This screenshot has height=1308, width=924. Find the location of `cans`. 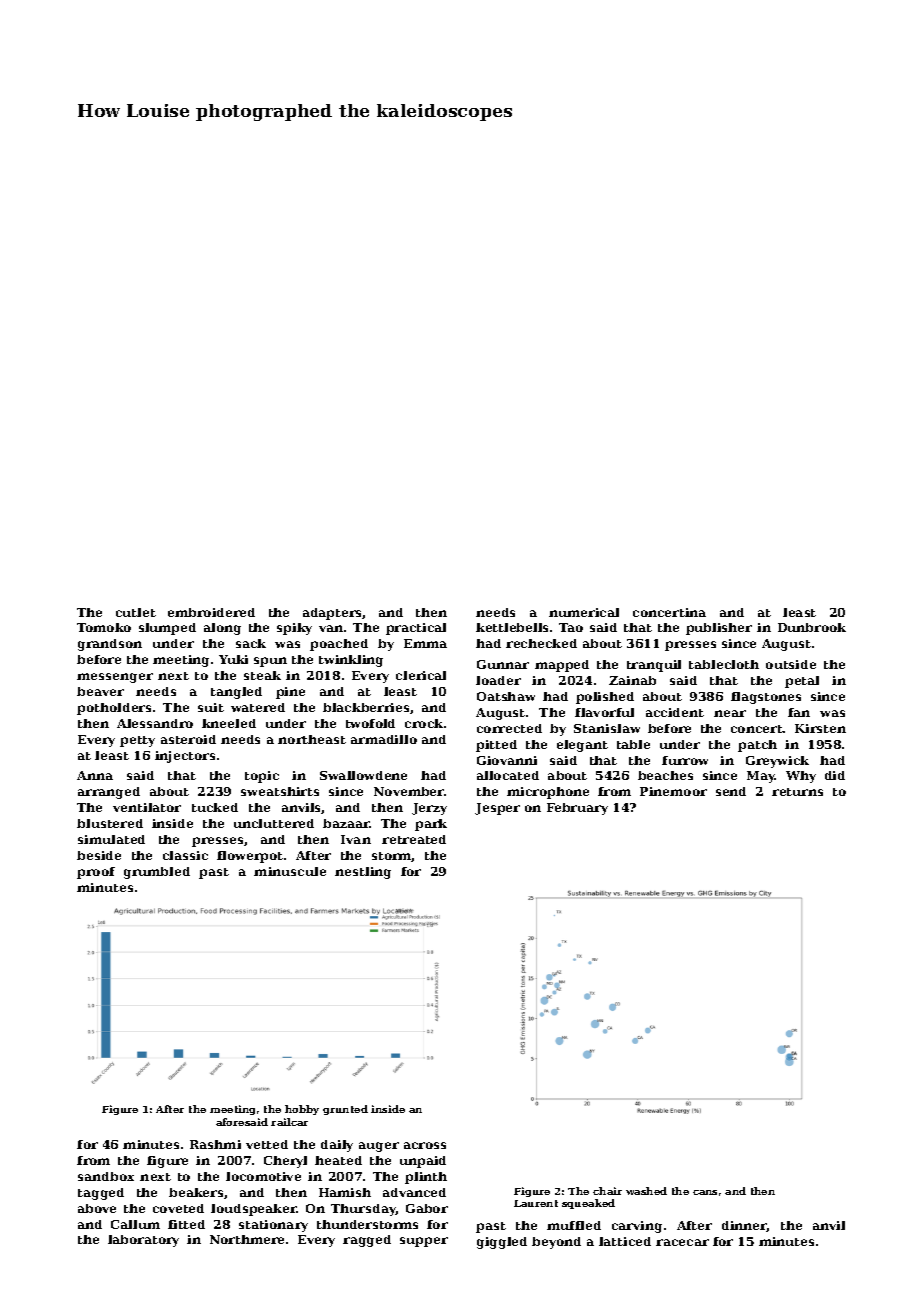

cans is located at coordinates (705, 1192).
